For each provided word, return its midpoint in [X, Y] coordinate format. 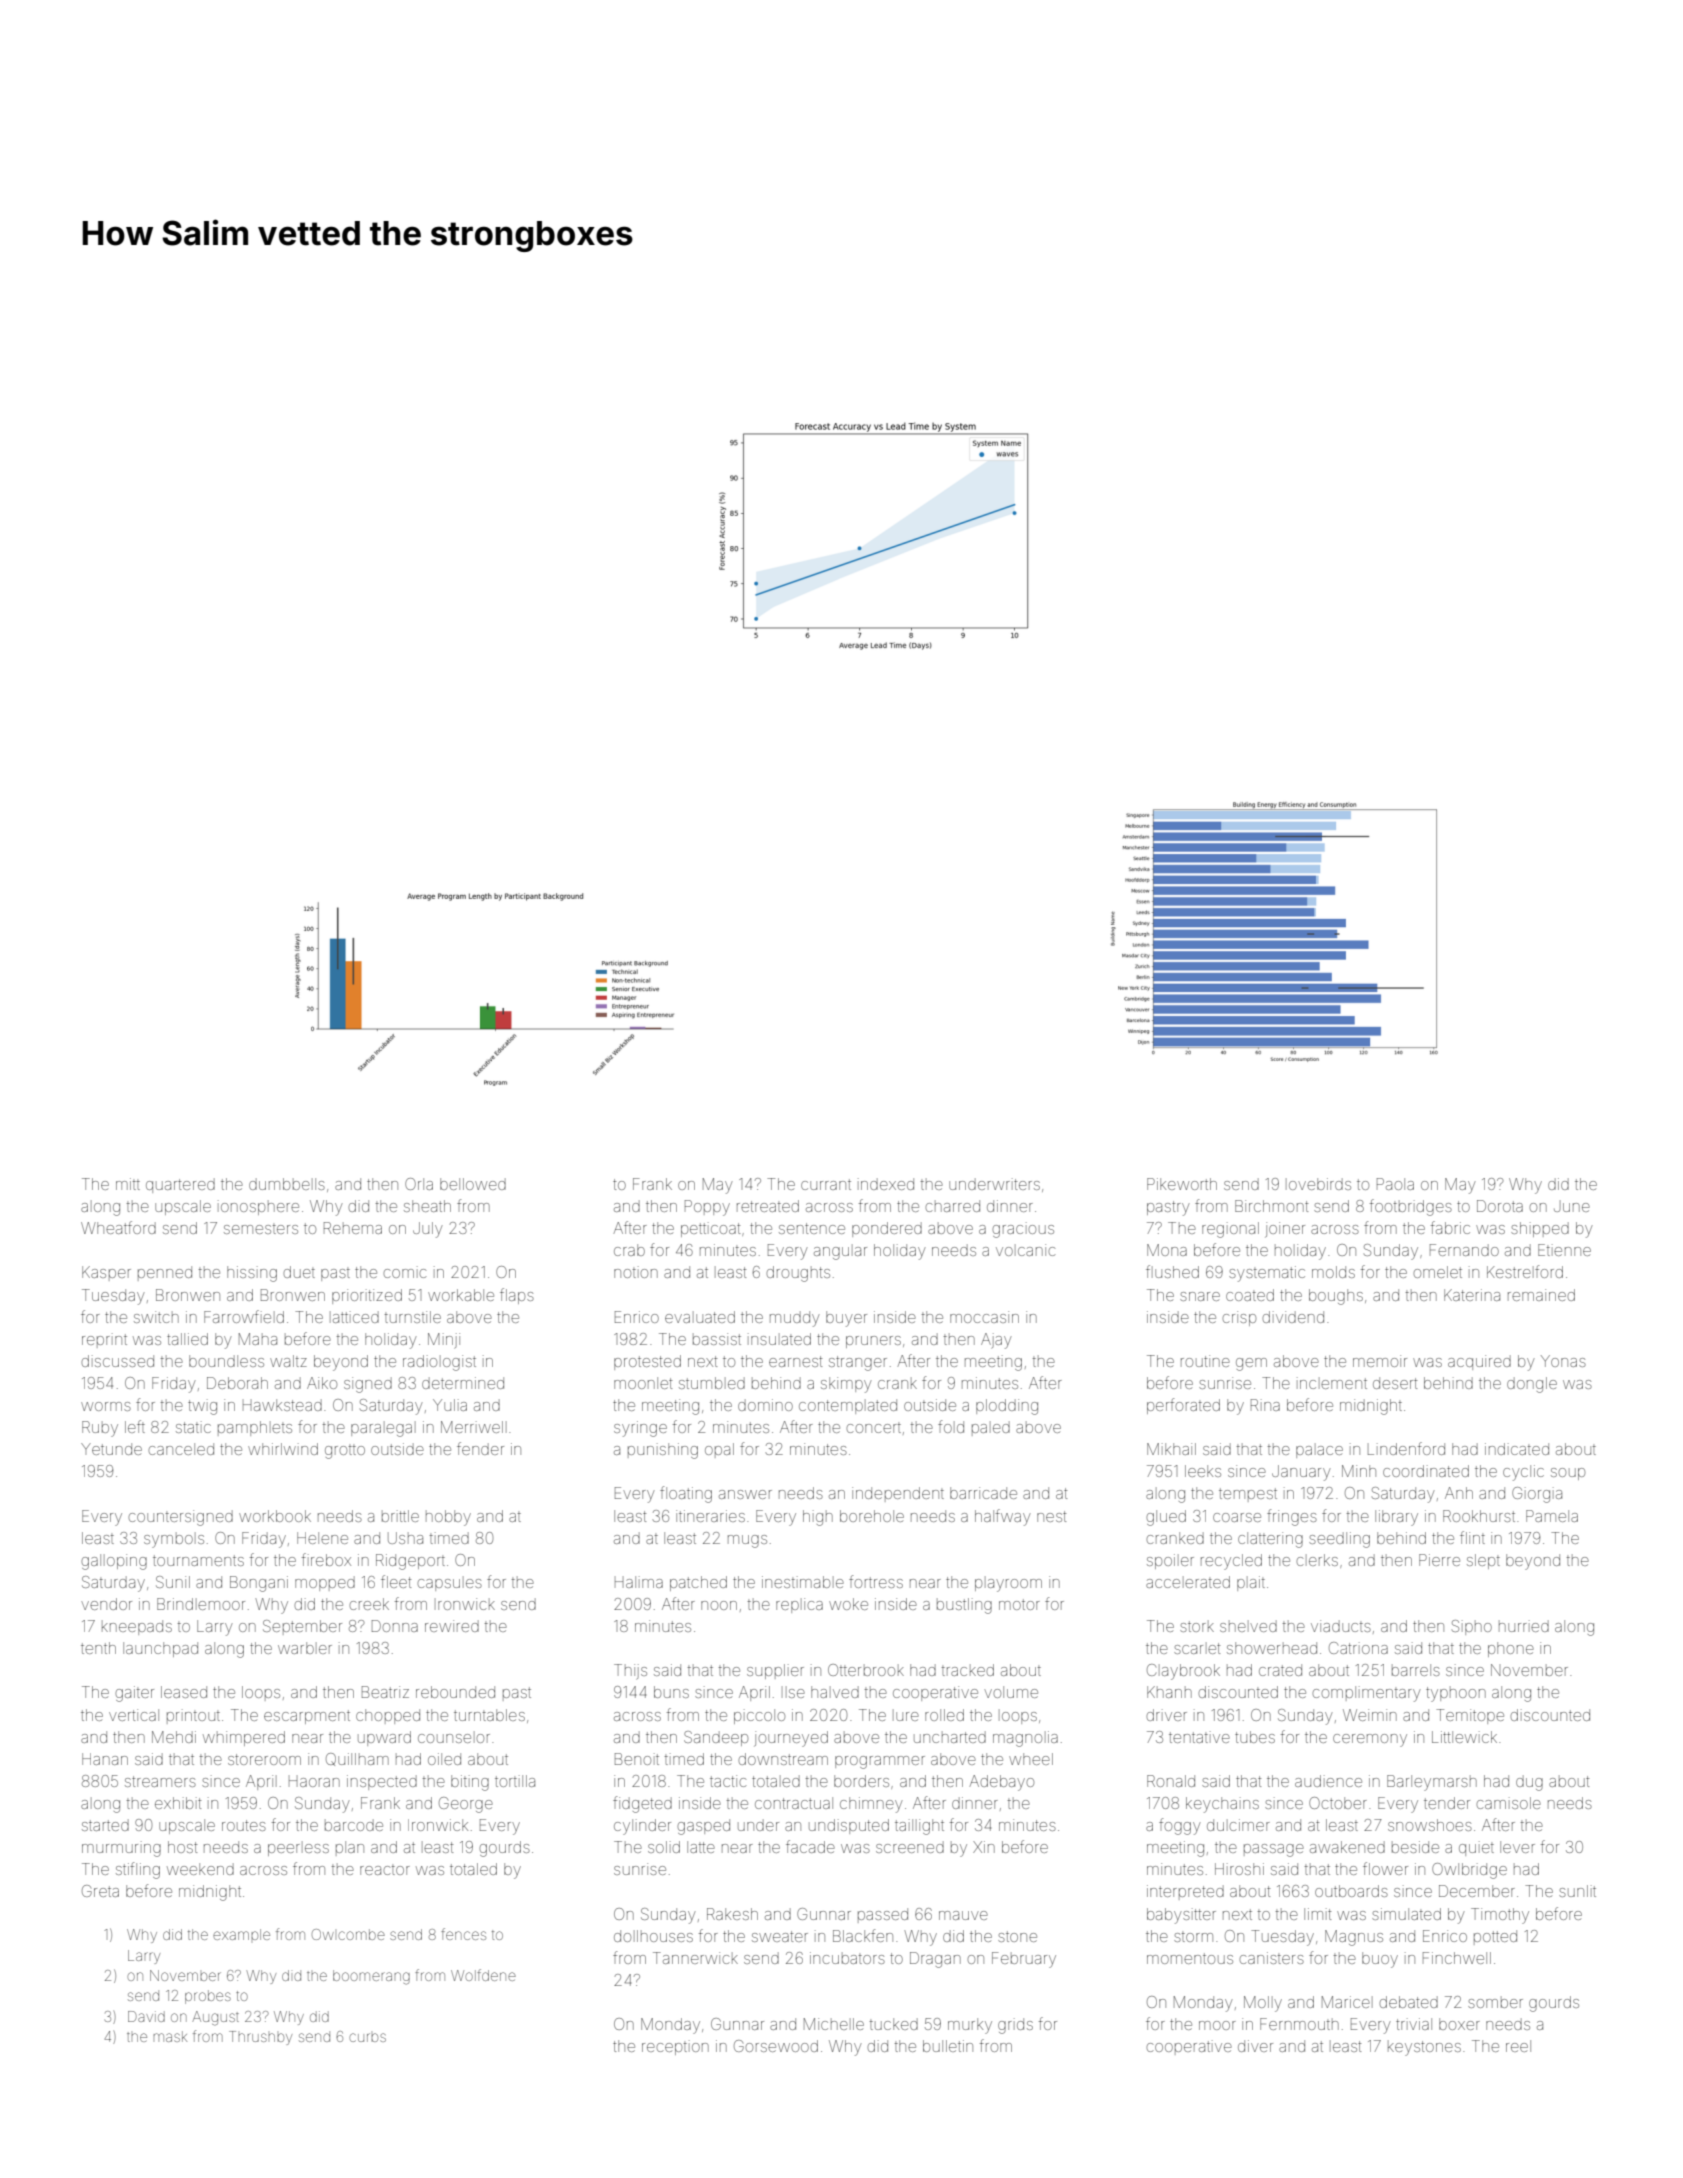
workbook [275, 1516]
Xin [984, 1847]
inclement [1332, 1383]
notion [636, 1272]
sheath [427, 1206]
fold [951, 1426]
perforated [1183, 1406]
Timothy [1500, 1916]
